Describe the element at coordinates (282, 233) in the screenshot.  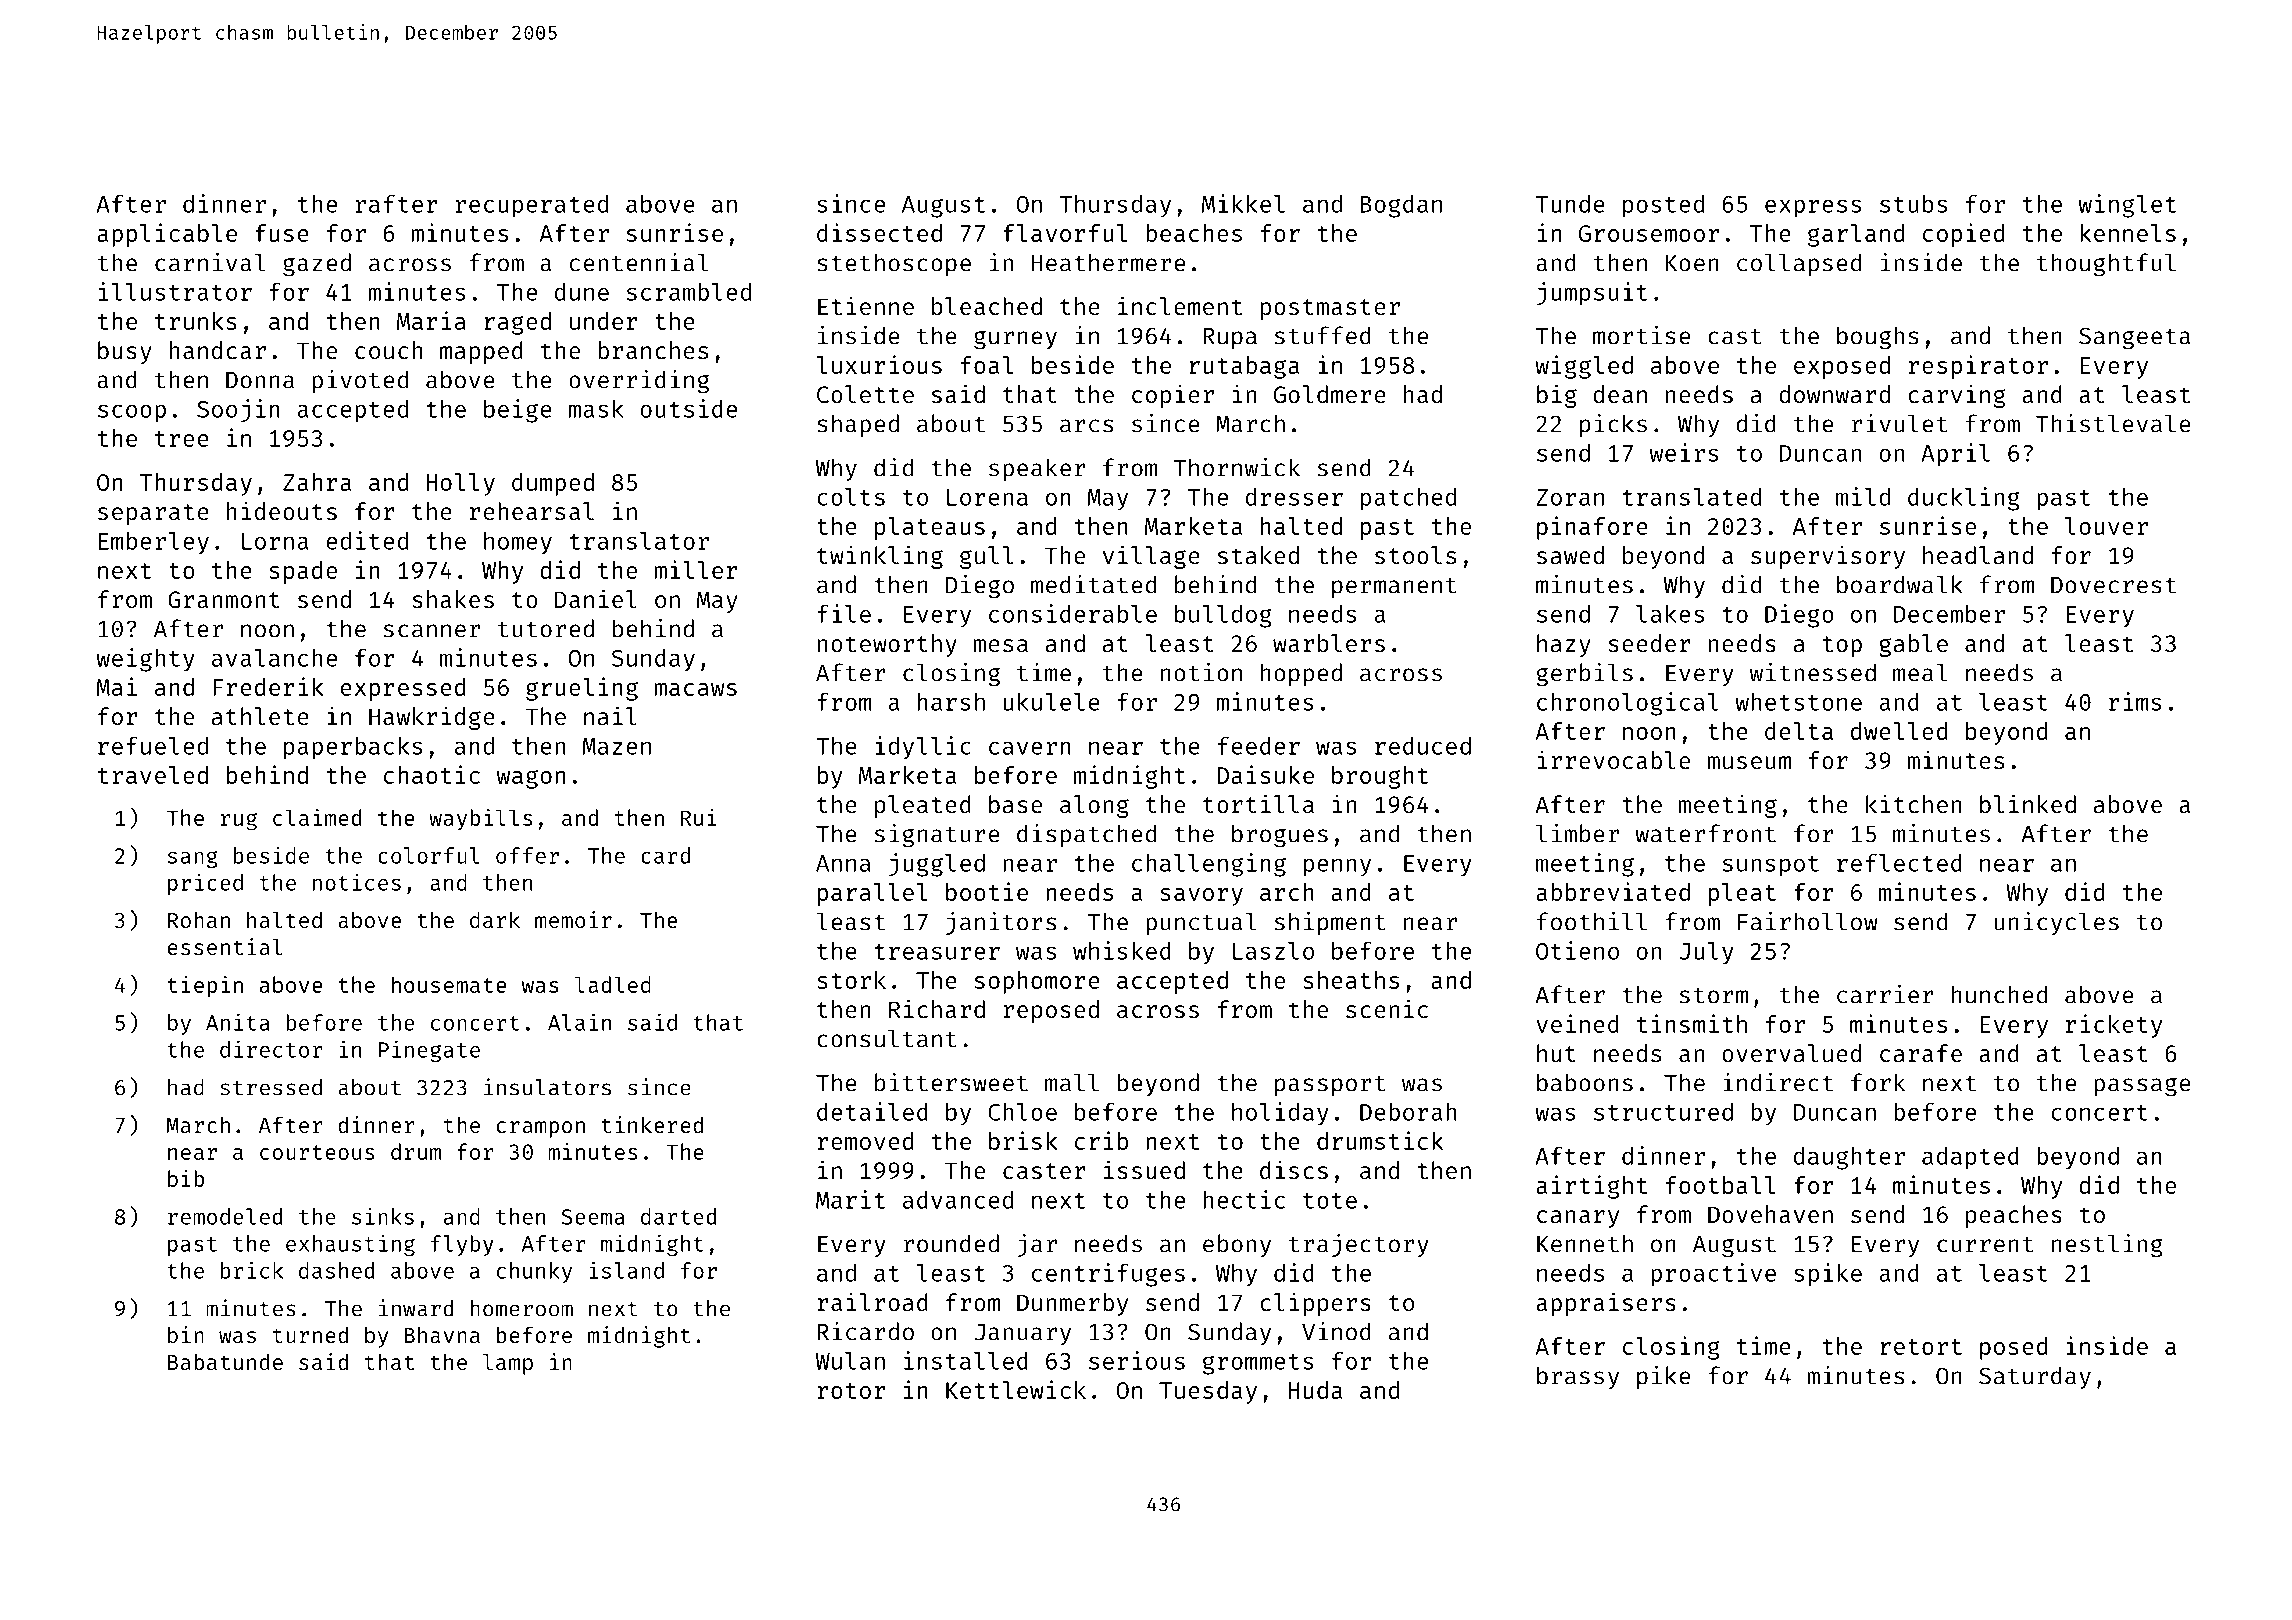
I see `fuse` at that location.
